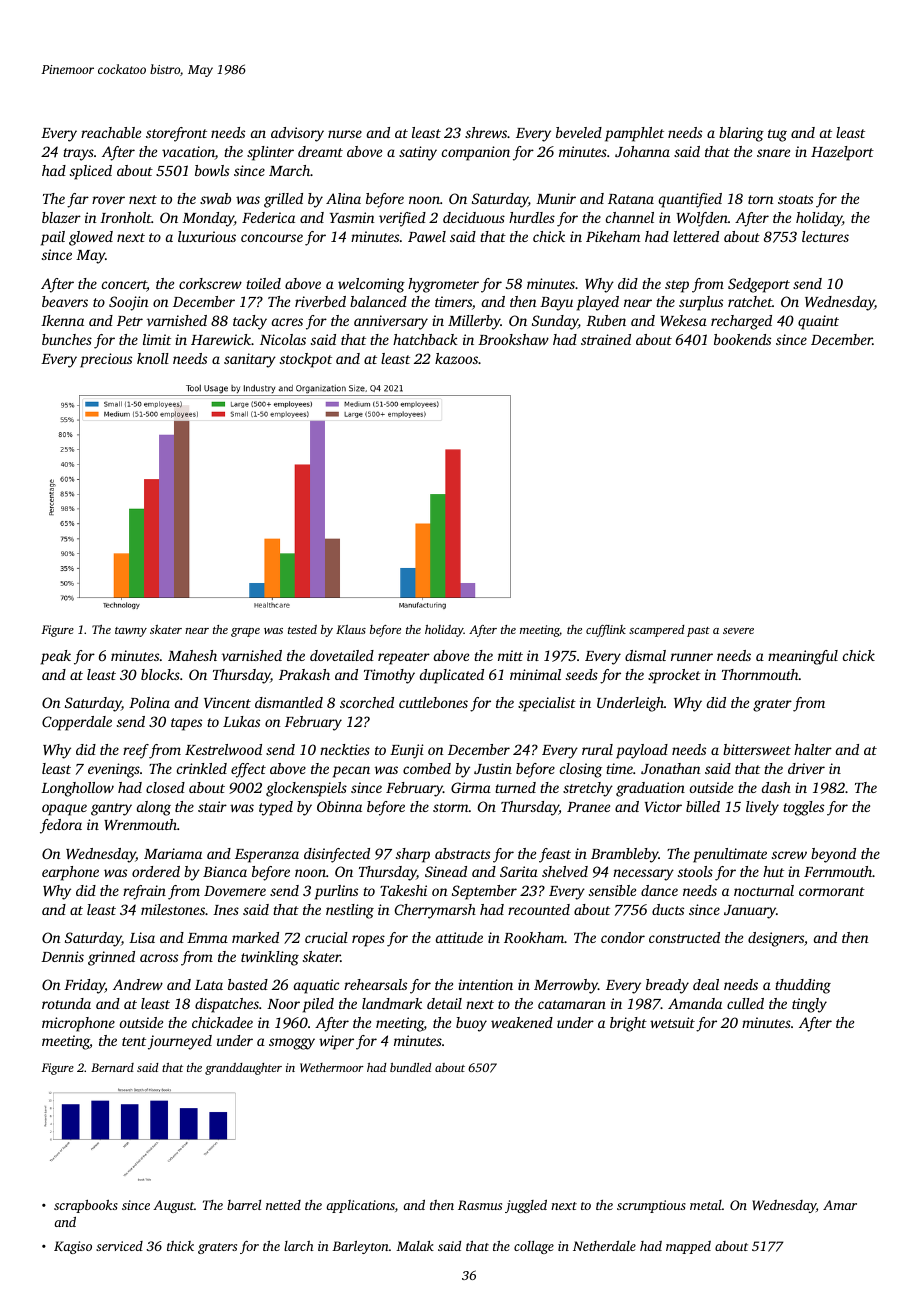  I want to click on trays, so click(78, 154).
